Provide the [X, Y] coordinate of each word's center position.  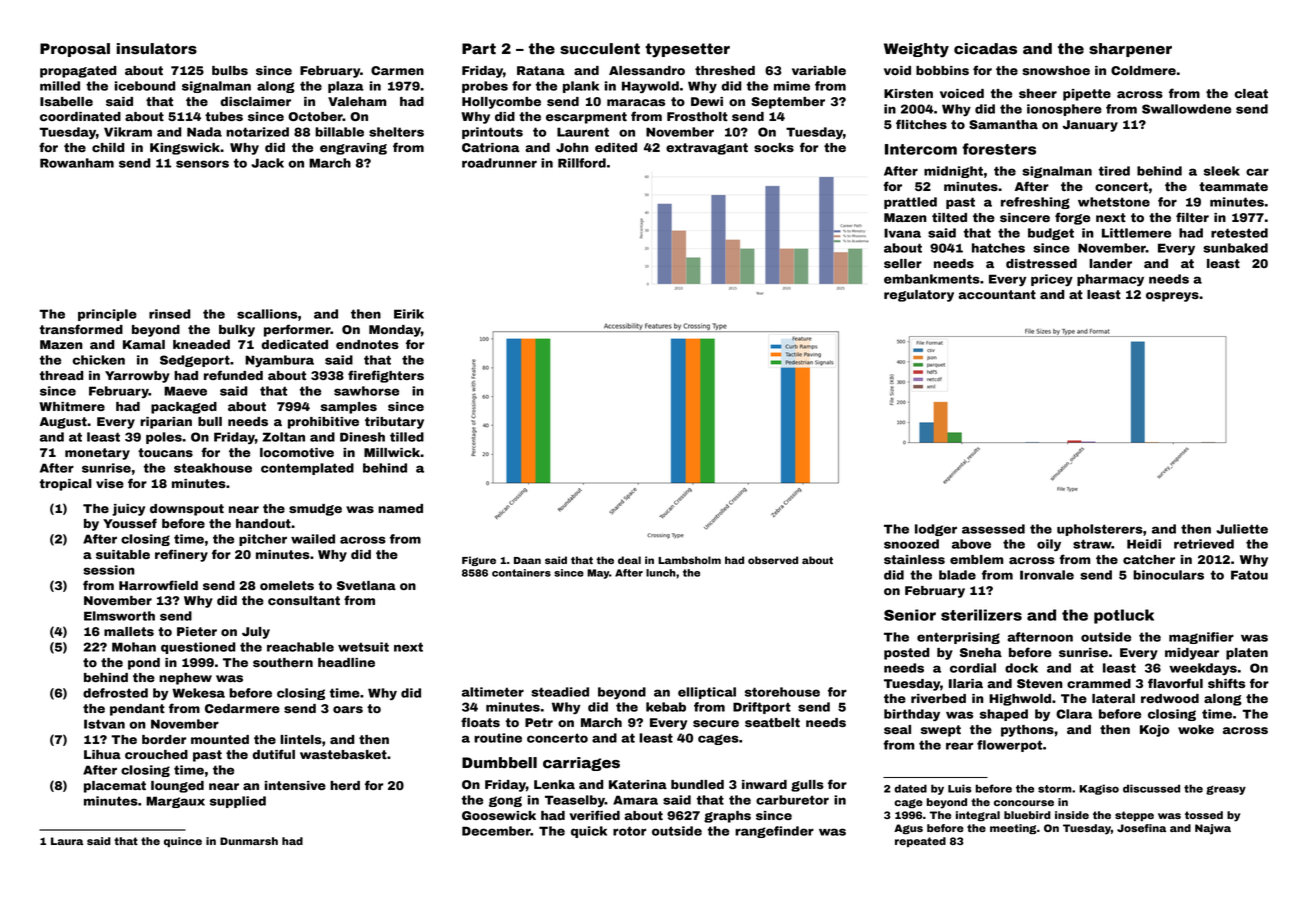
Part [479, 49]
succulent [600, 49]
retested [1239, 233]
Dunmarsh [249, 841]
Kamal [144, 344]
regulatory [919, 296]
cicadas [985, 49]
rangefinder [774, 832]
